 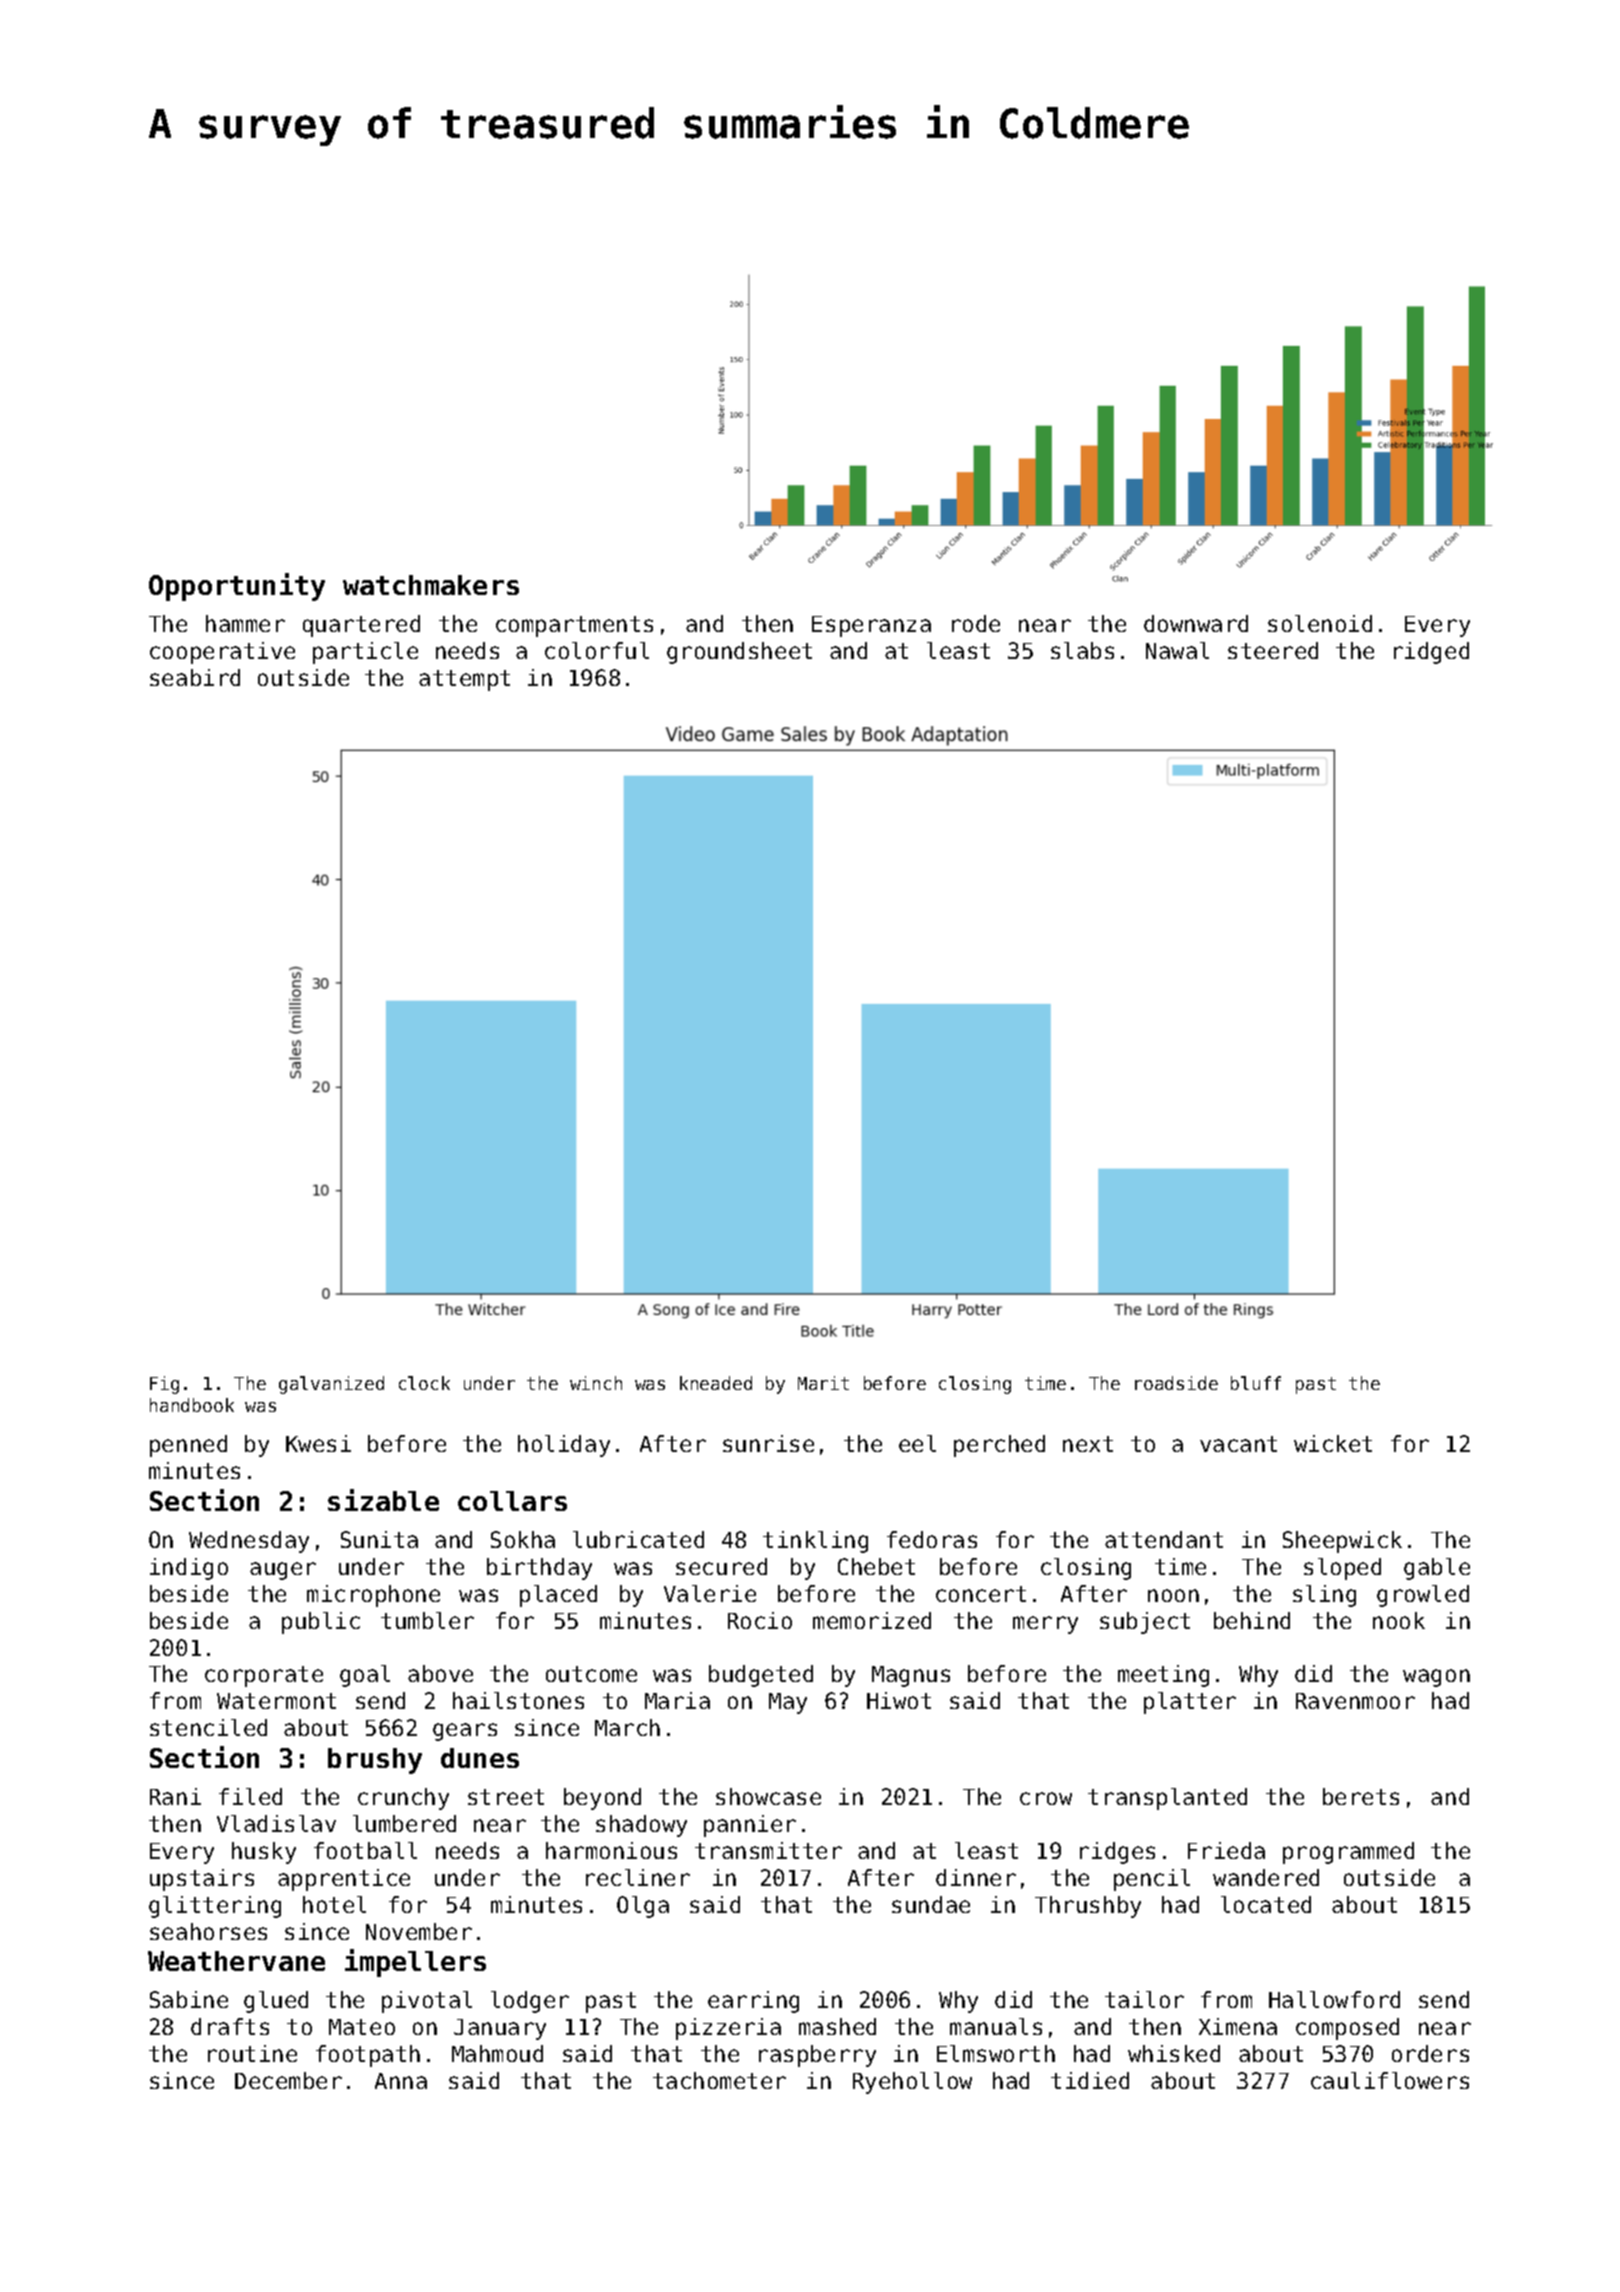 I want to click on Sabine, so click(x=189, y=1999).
